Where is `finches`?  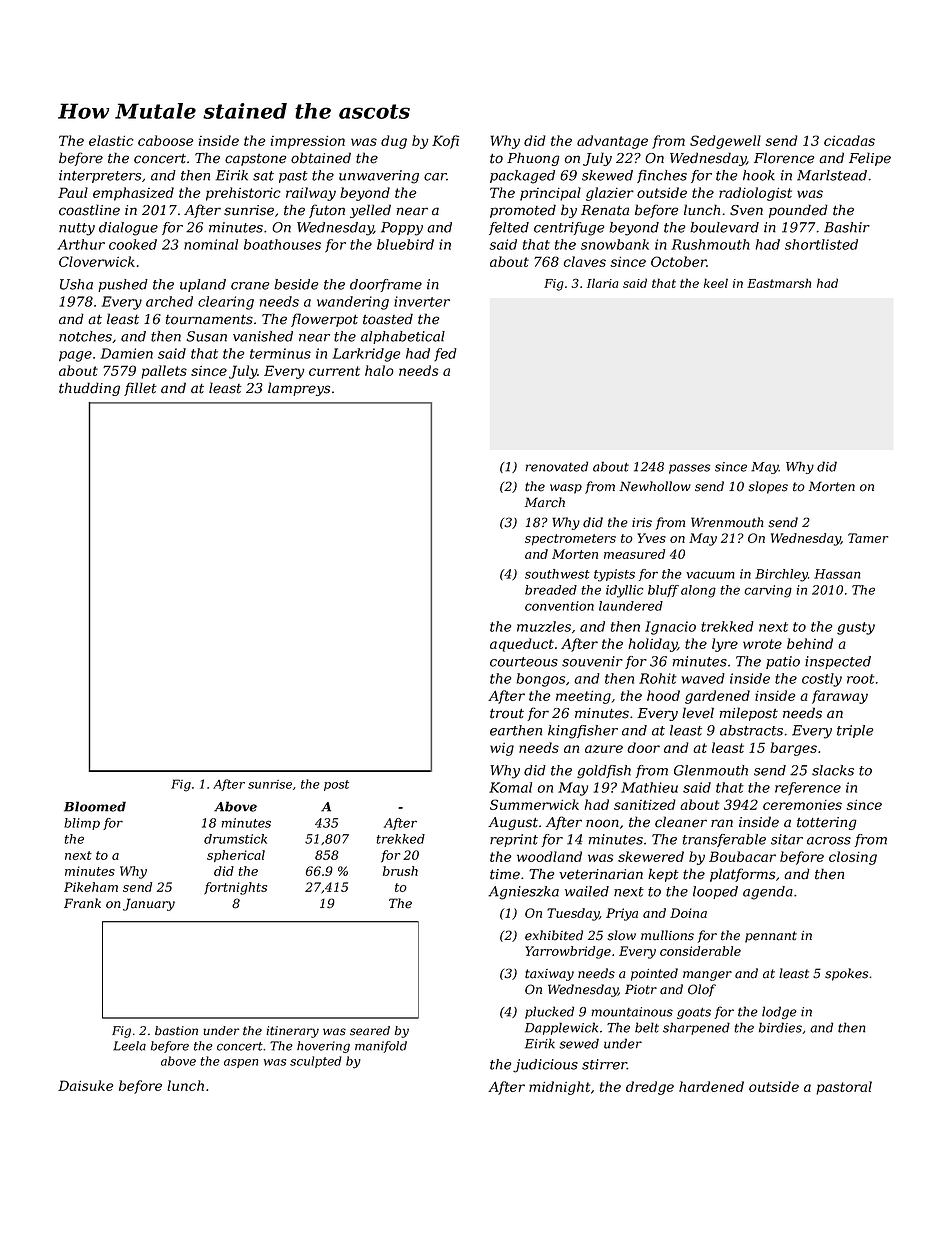 finches is located at coordinates (662, 176).
